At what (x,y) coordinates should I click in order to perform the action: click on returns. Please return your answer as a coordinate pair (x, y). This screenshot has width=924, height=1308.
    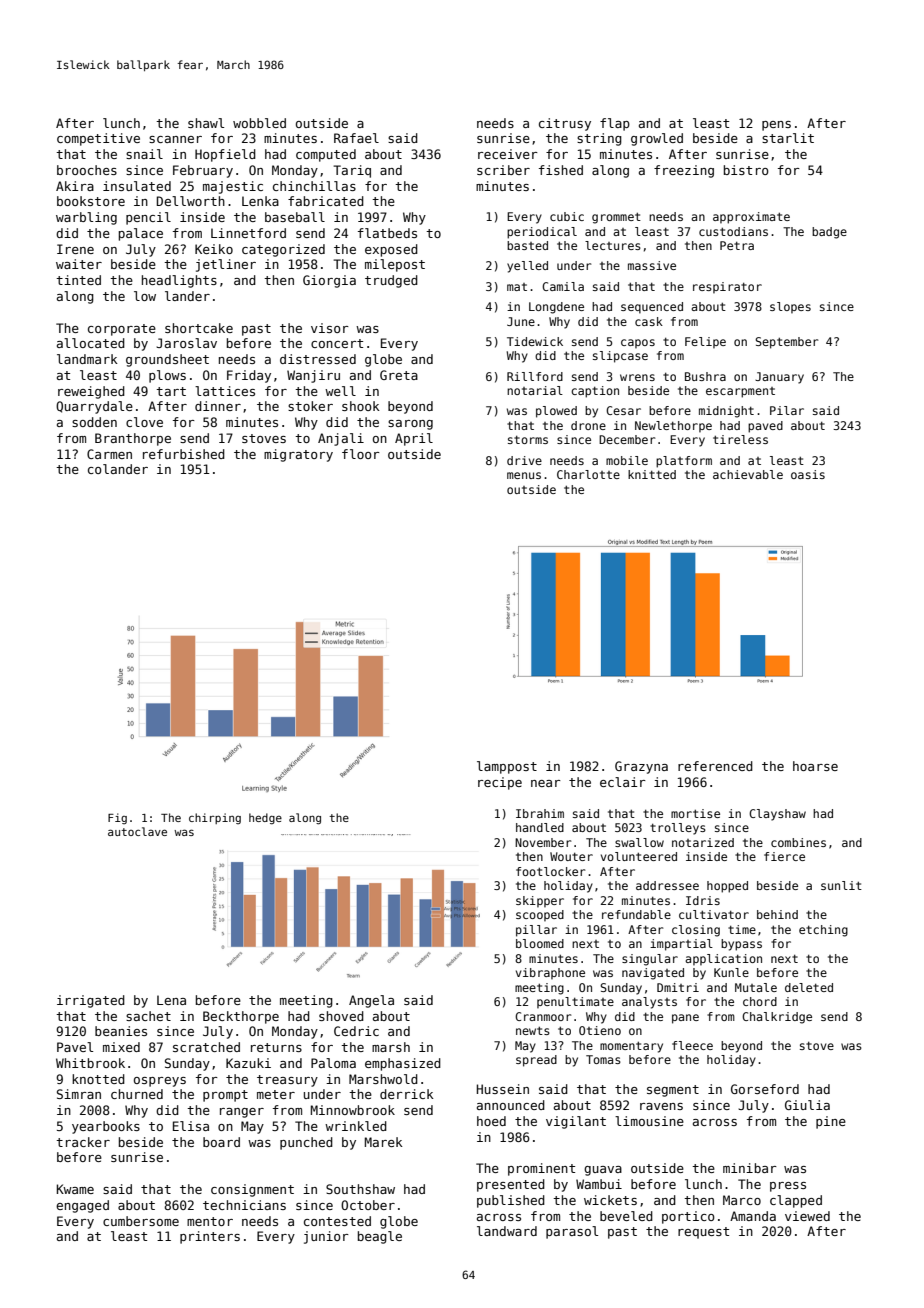
    Looking at the image, I should click on (276, 1047).
